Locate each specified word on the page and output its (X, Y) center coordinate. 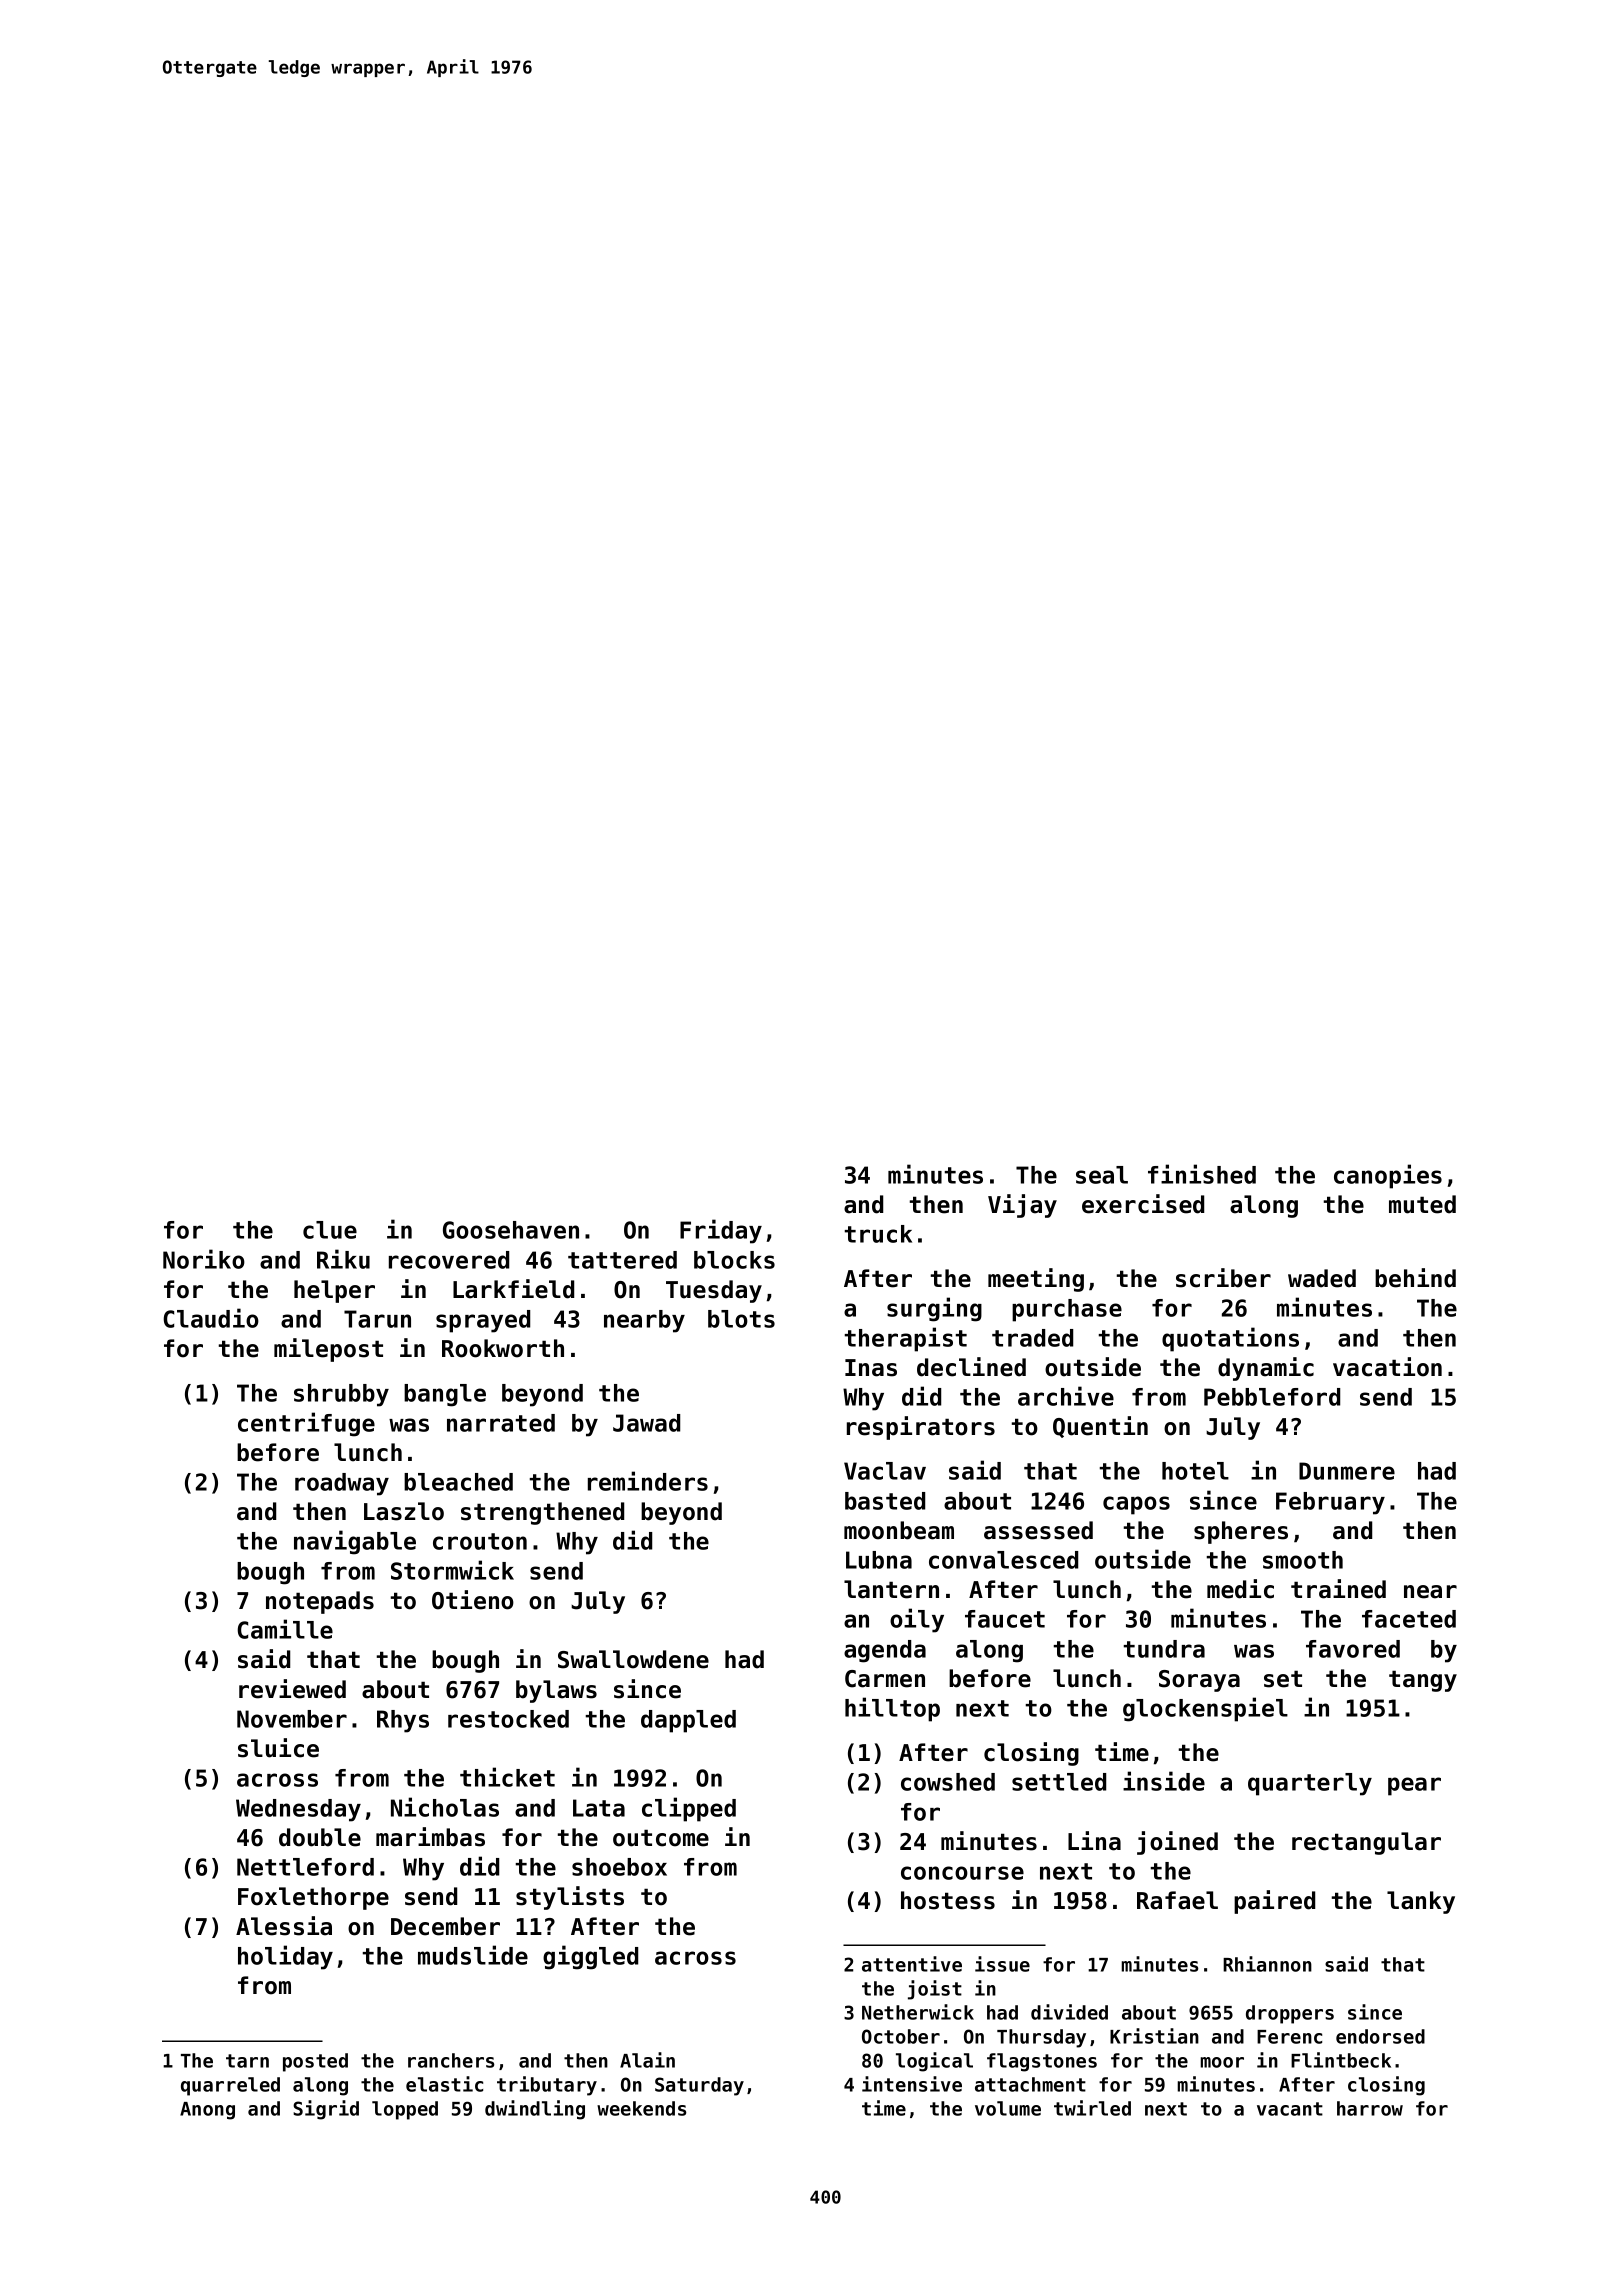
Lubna (879, 1560)
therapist (906, 1339)
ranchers (451, 2060)
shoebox (619, 1867)
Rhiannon (1267, 1964)
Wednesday (298, 1810)
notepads (320, 1602)
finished (1202, 1174)
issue (1002, 1964)
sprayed (483, 1321)
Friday (721, 1231)
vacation (1387, 1367)
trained (1338, 1589)
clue (330, 1230)
